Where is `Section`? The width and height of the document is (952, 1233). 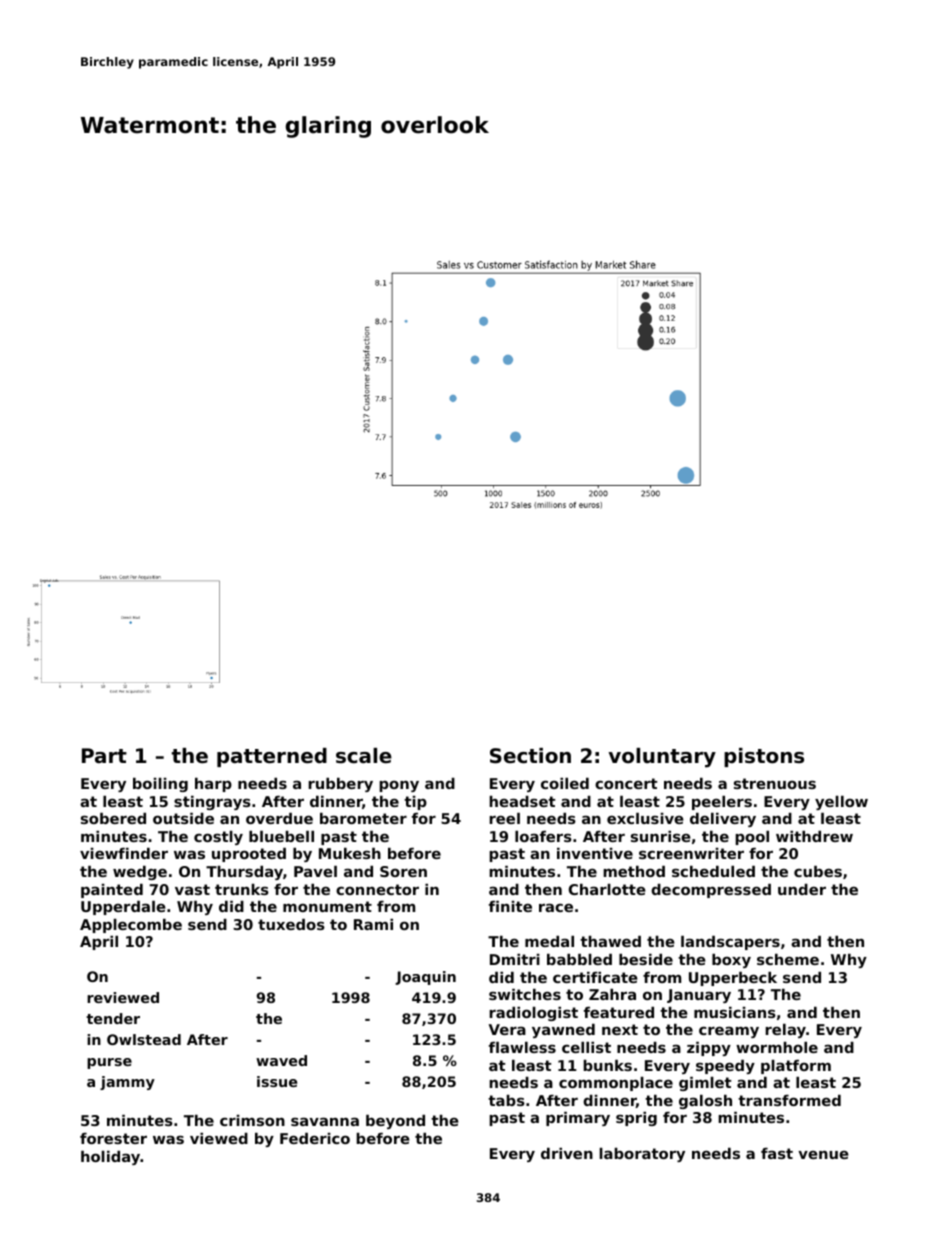 Section is located at coordinates (530, 756).
